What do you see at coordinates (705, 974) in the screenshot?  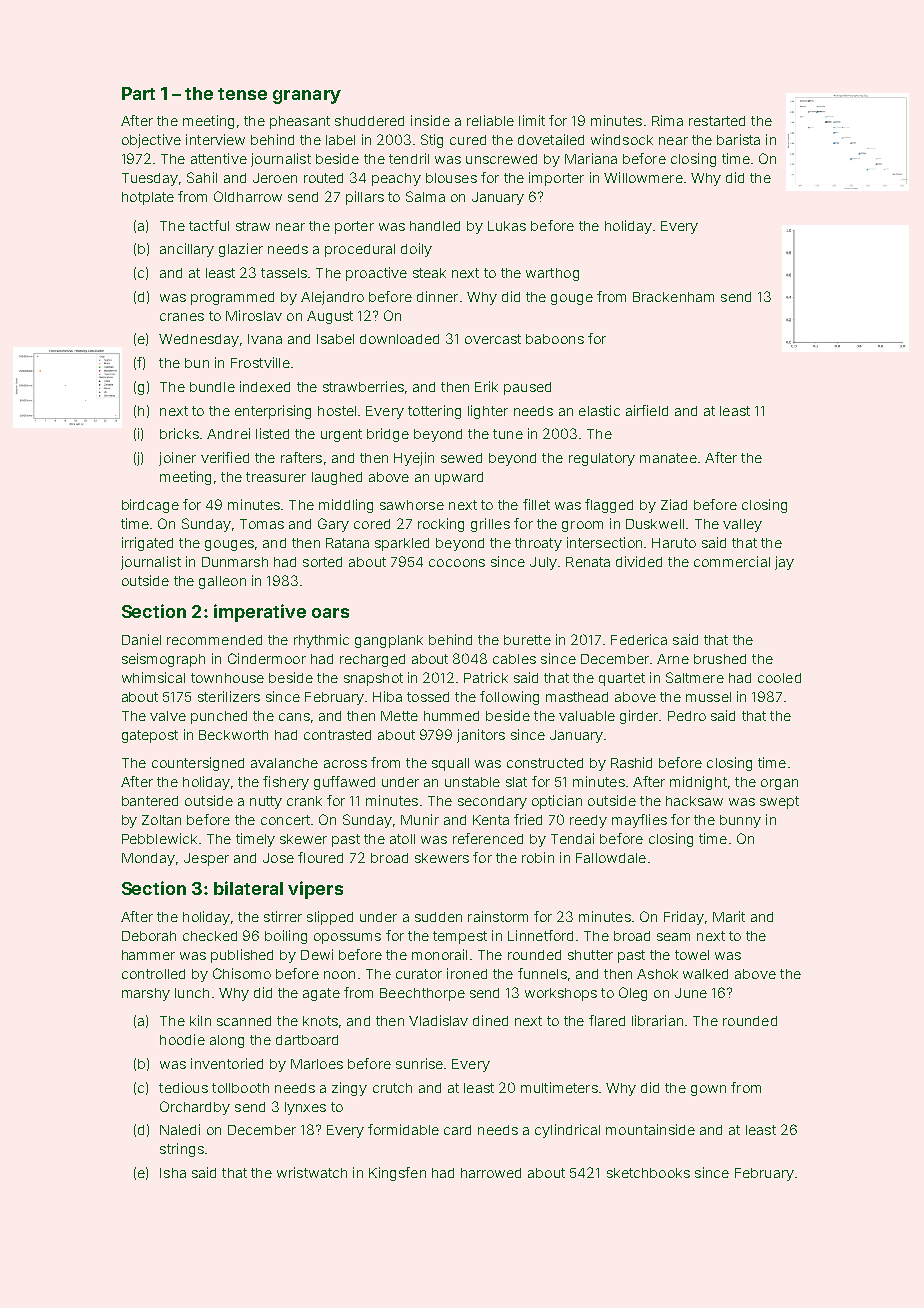 I see `walked` at bounding box center [705, 974].
